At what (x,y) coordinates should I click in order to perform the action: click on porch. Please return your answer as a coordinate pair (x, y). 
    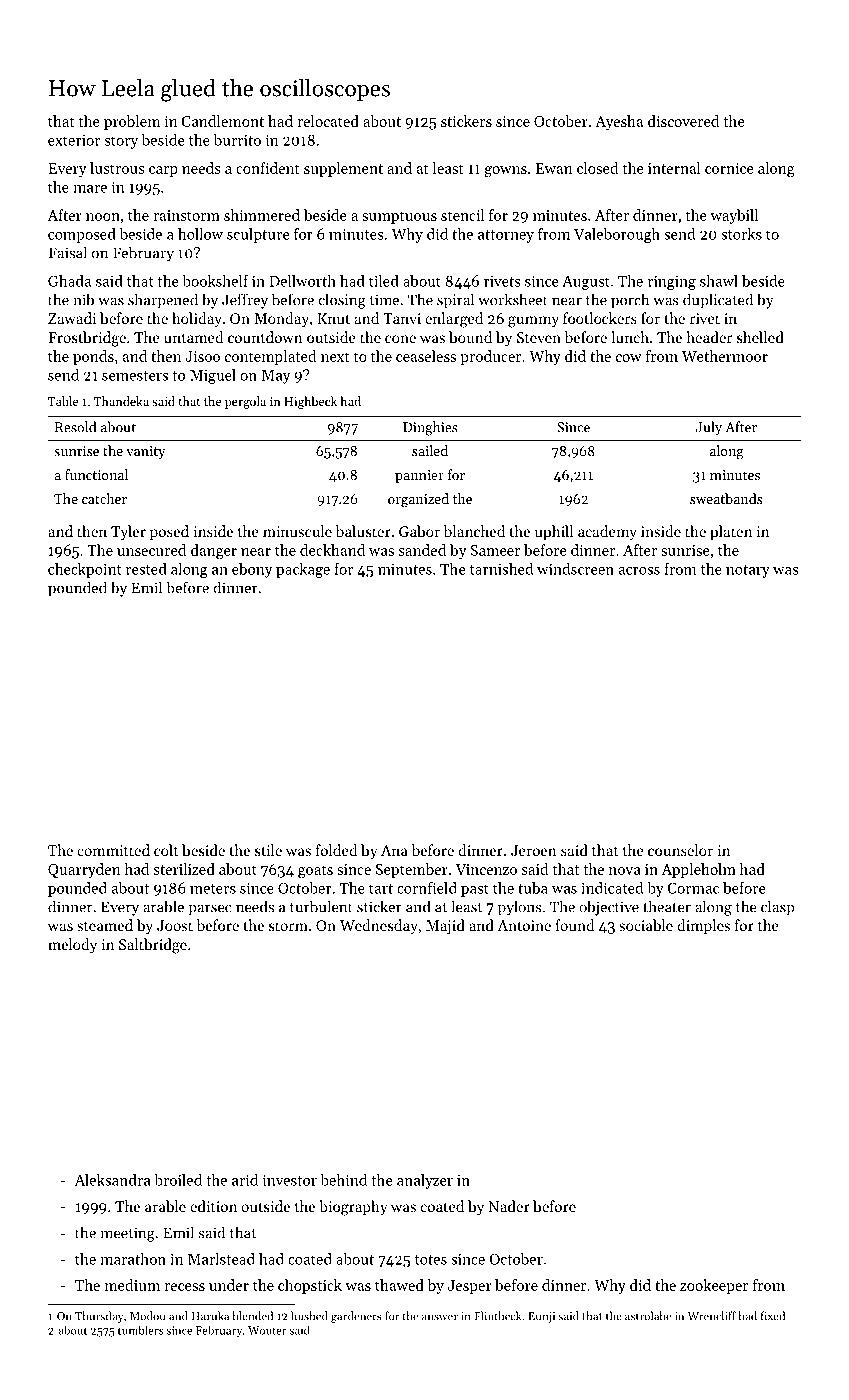
    Looking at the image, I should click on (630, 301).
